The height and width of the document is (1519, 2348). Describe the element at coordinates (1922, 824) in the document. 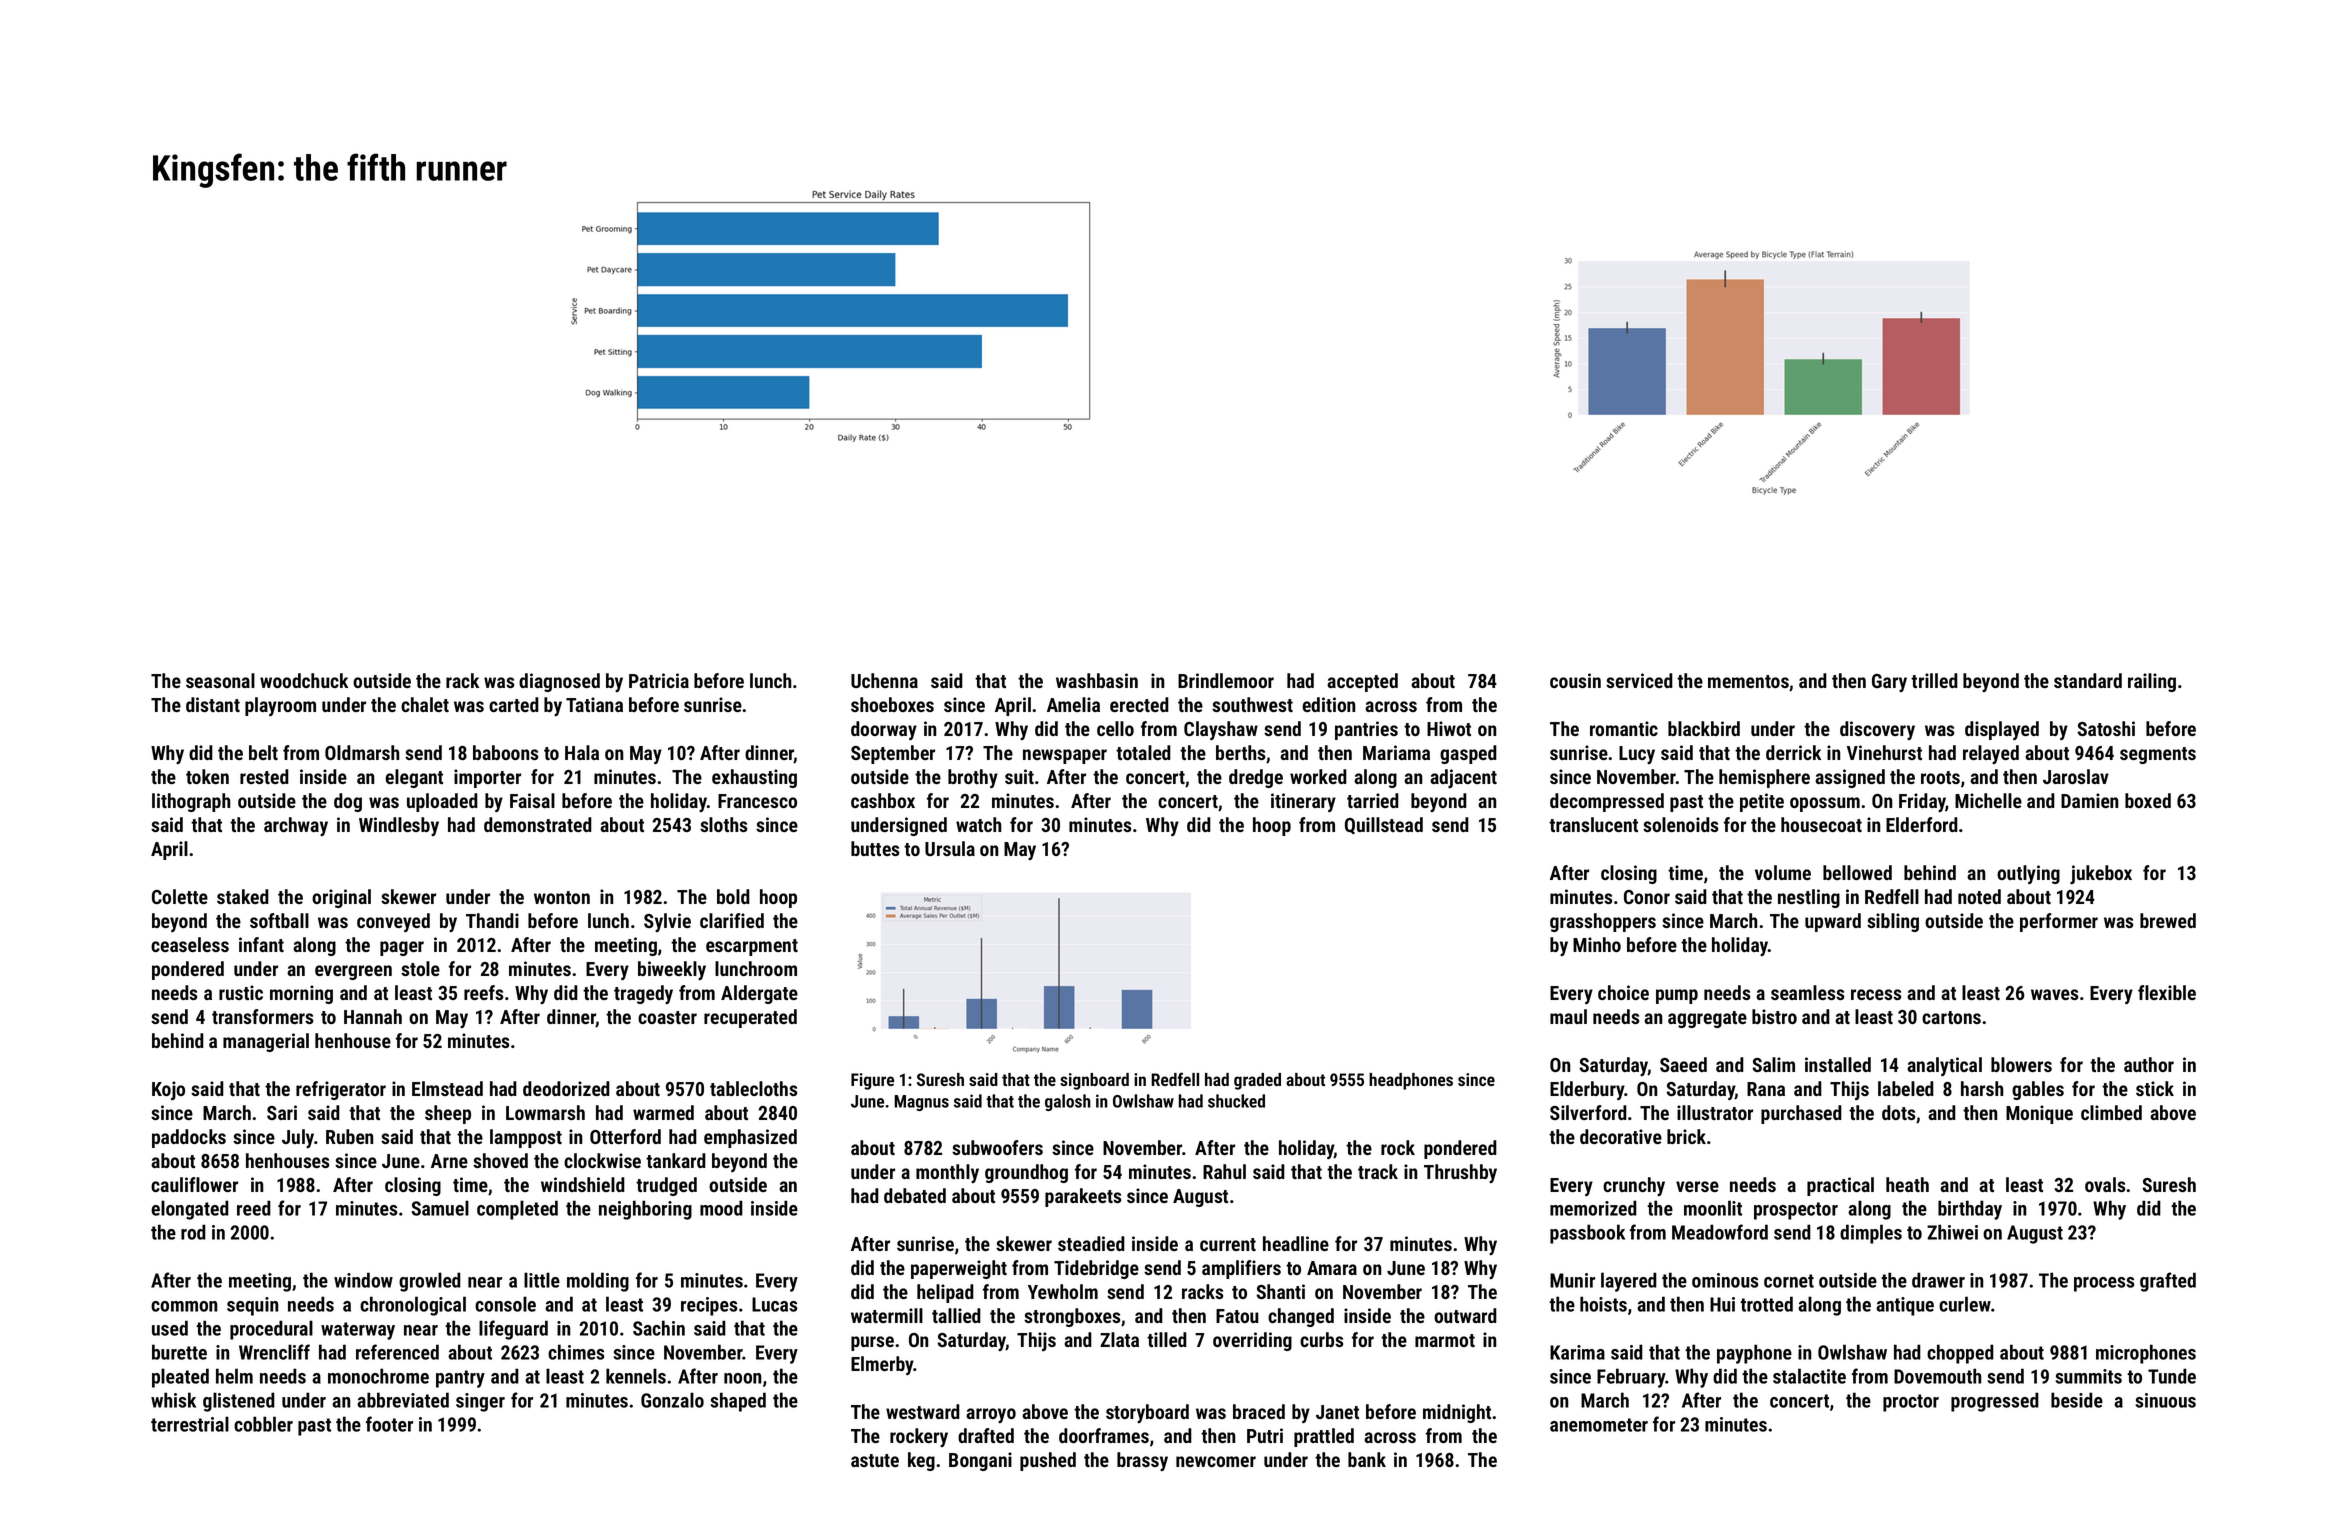

I see `Elderford` at that location.
